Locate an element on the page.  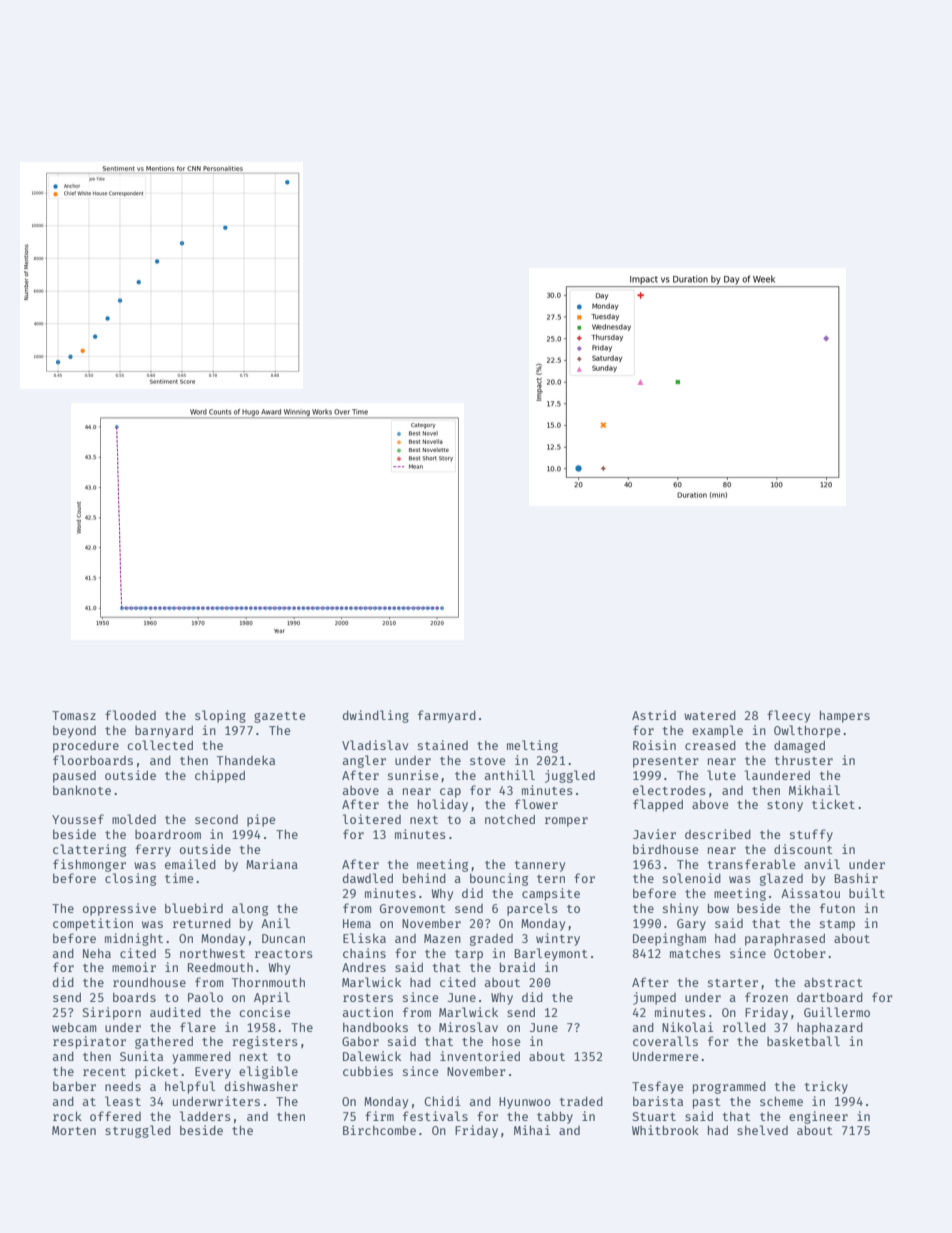
oppressive is located at coordinates (119, 909).
